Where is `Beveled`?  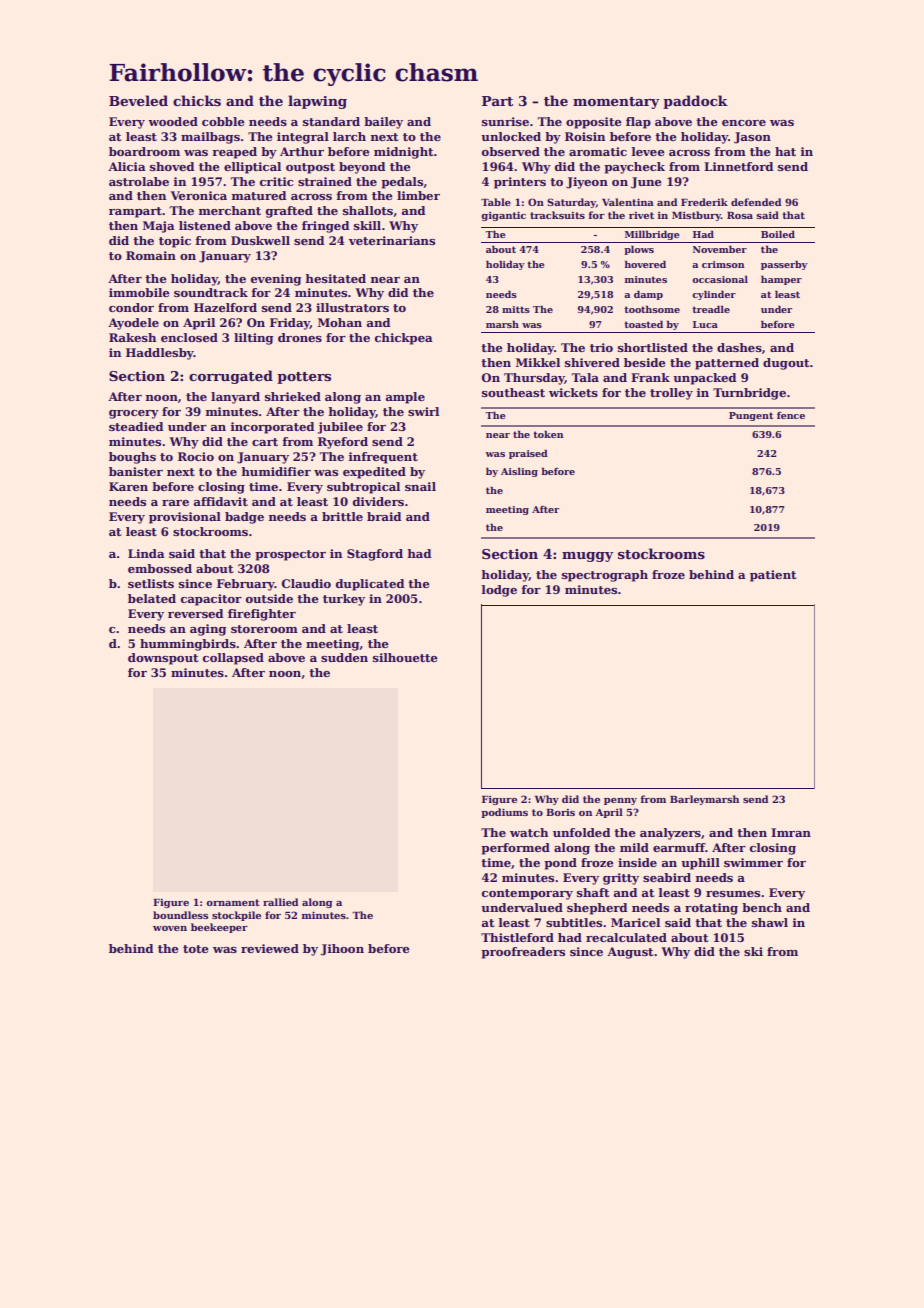
Beveled is located at coordinates (138, 100).
